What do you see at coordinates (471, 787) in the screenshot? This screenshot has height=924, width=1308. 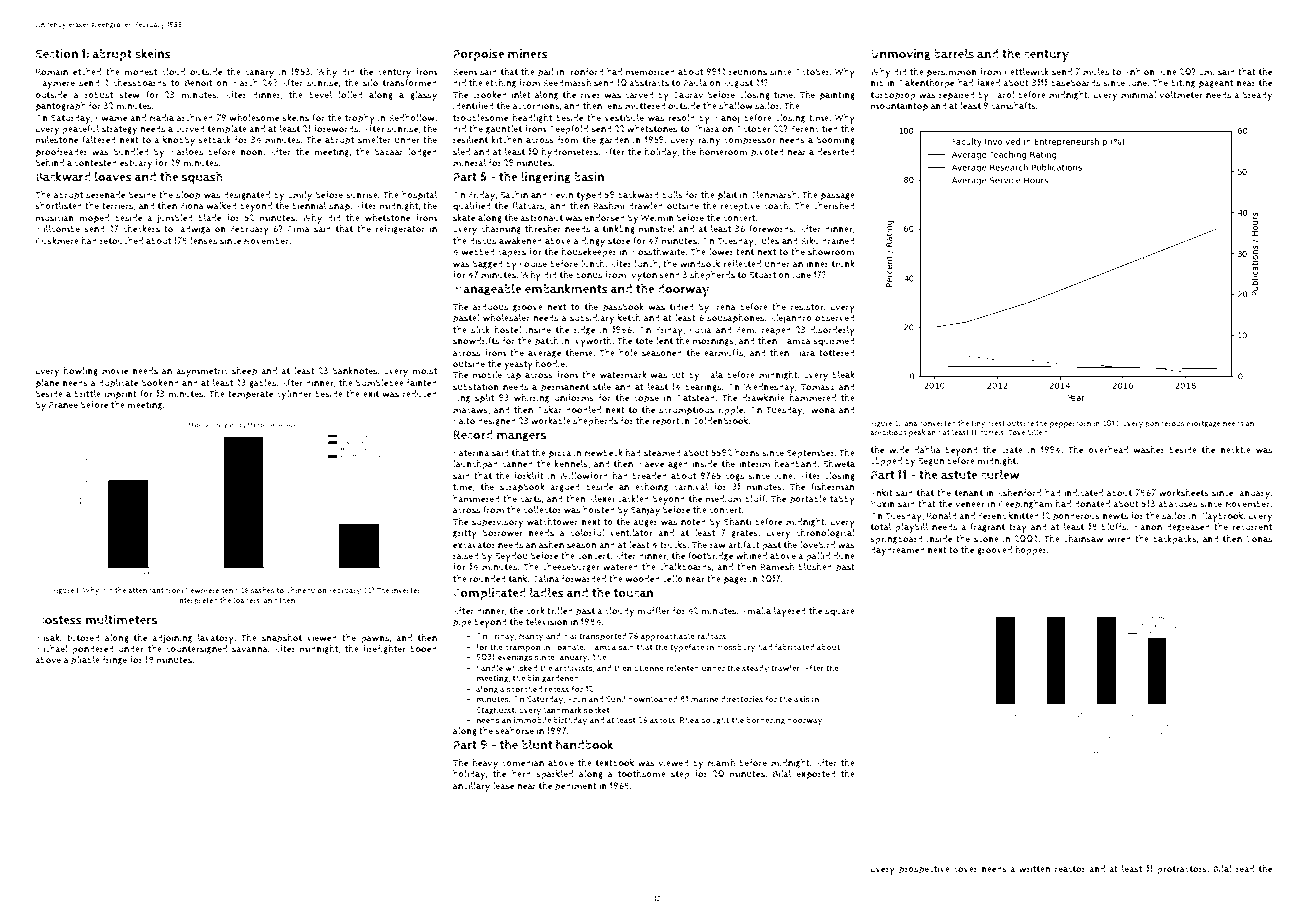 I see `ancillary` at bounding box center [471, 787].
